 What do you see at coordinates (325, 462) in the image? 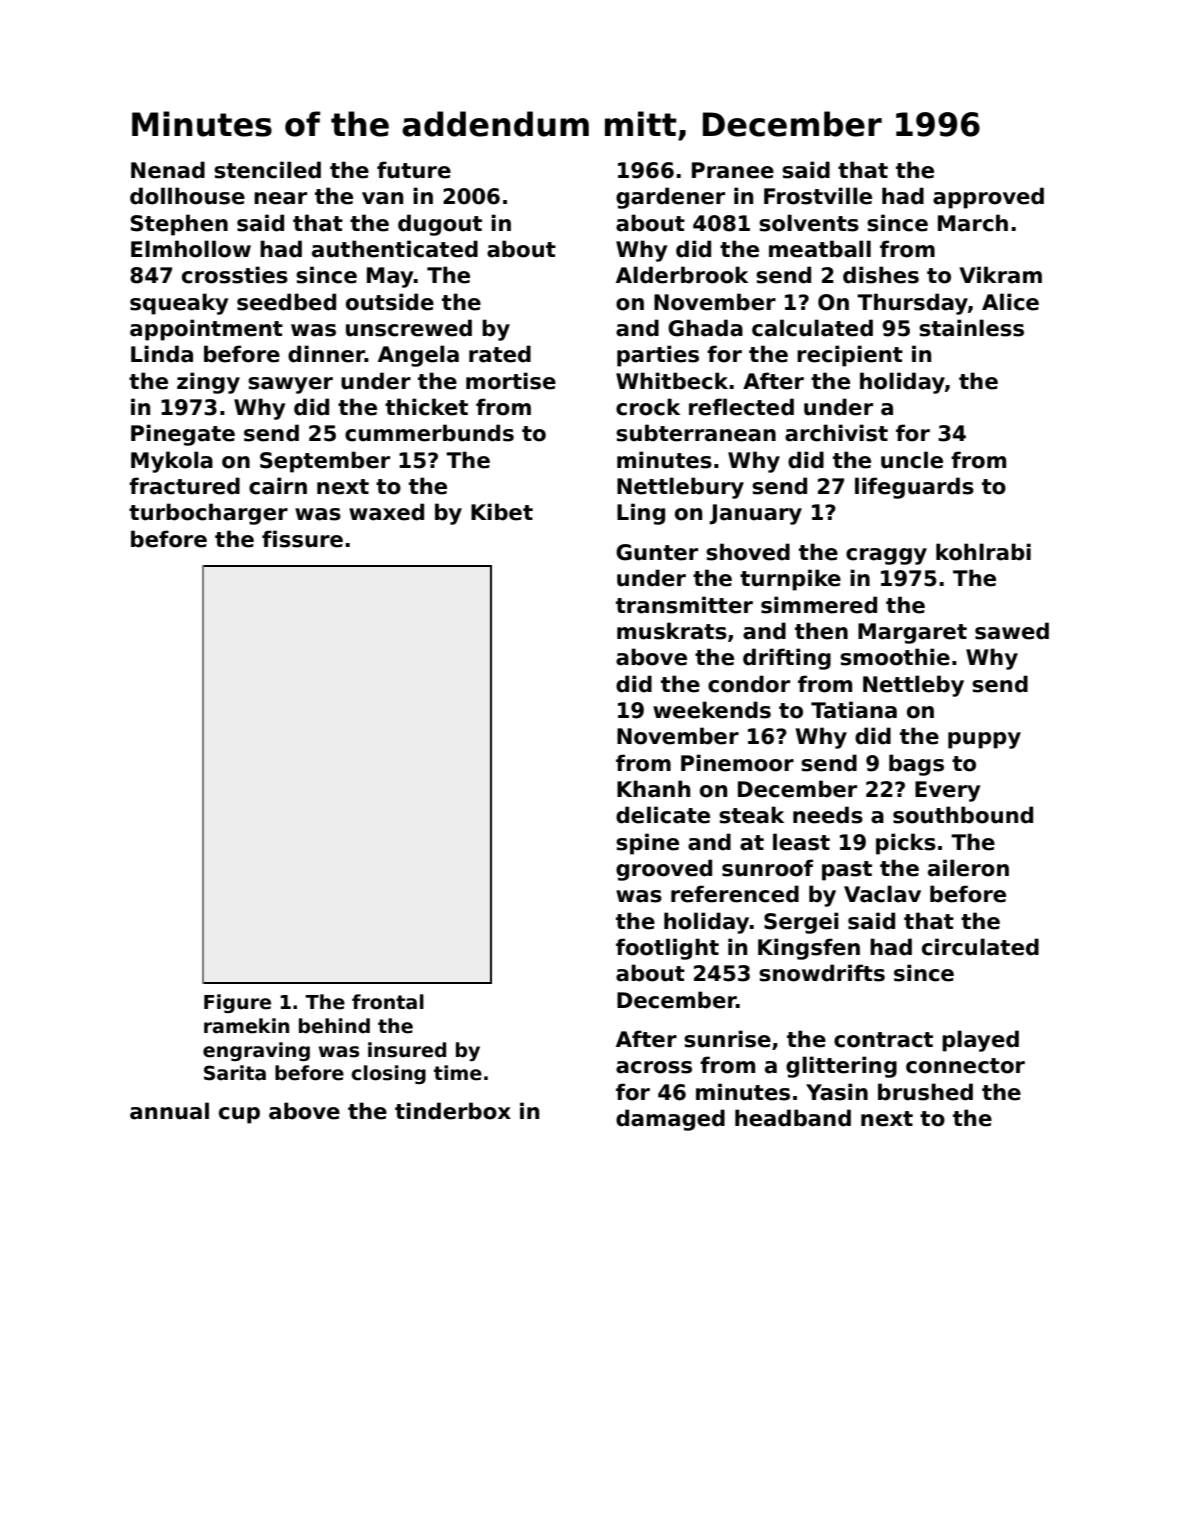
I see `September` at bounding box center [325, 462].
